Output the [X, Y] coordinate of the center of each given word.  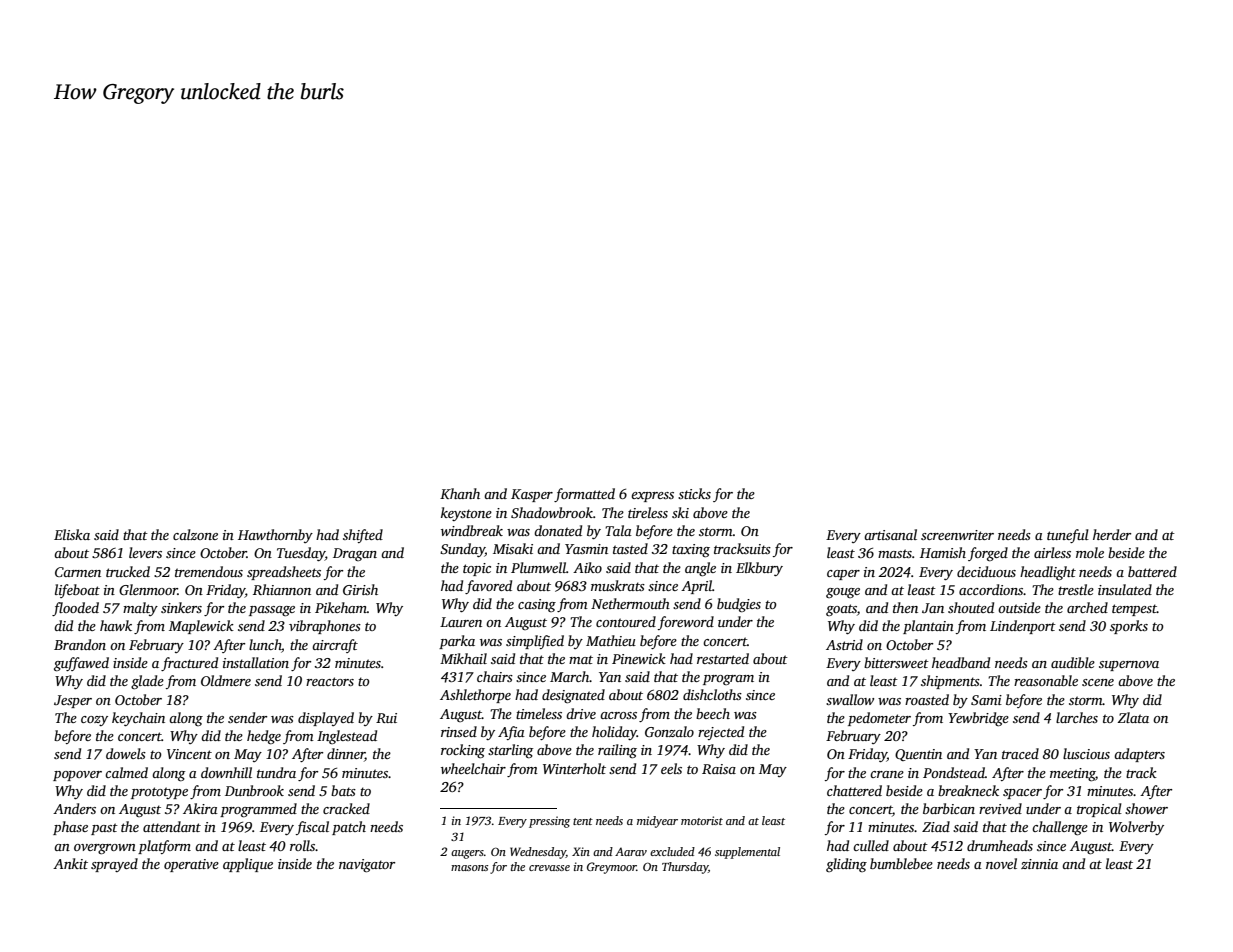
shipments [950, 682]
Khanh [460, 493]
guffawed [81, 664]
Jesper [73, 701]
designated [573, 696]
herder [1112, 534]
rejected [721, 733]
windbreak [472, 530]
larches [1077, 717]
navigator [367, 865]
